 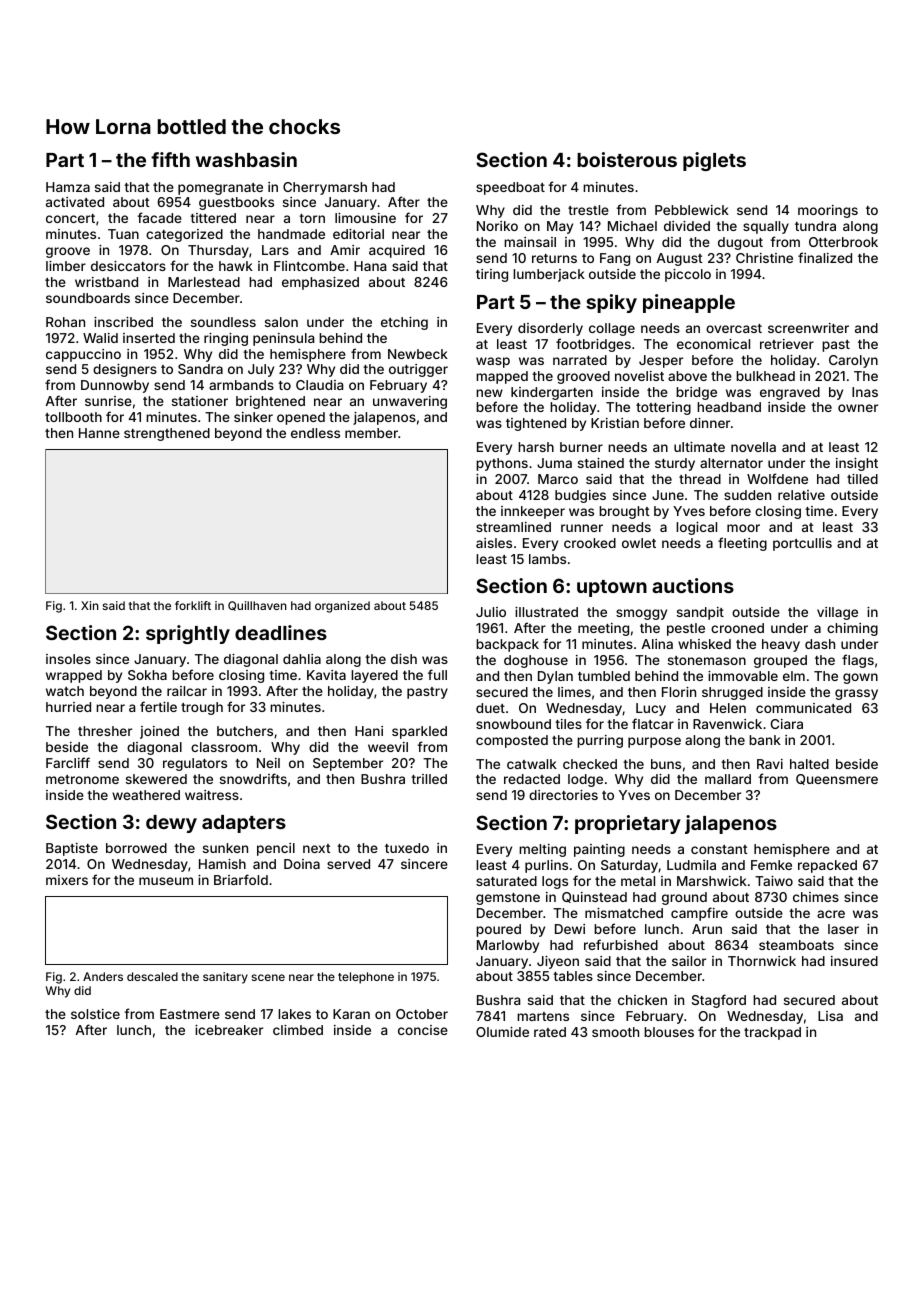 I want to click on sunrise, so click(x=108, y=401).
